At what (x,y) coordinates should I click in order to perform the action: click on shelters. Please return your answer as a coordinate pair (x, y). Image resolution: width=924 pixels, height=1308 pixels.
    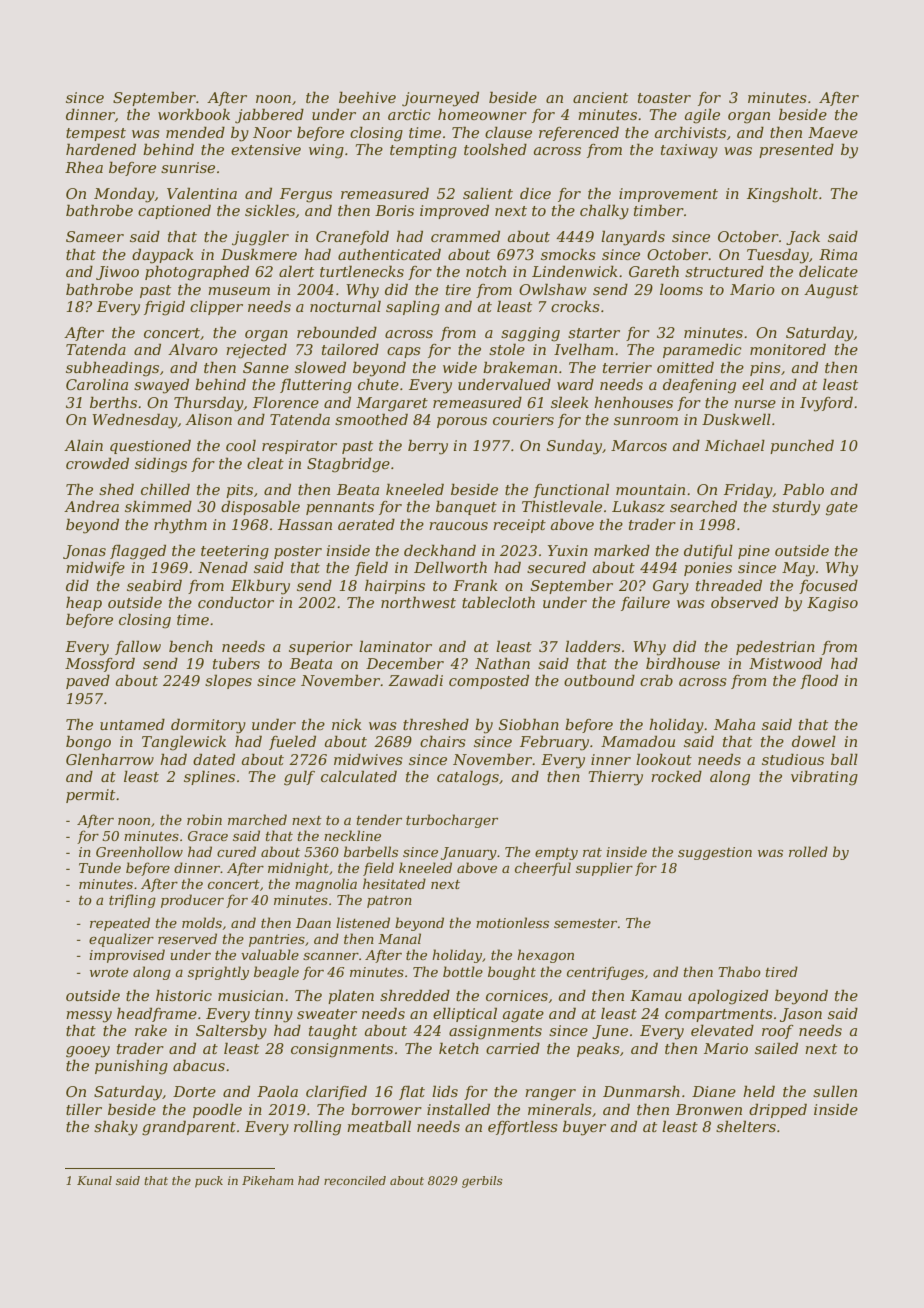
    Looking at the image, I should click on (746, 1126).
